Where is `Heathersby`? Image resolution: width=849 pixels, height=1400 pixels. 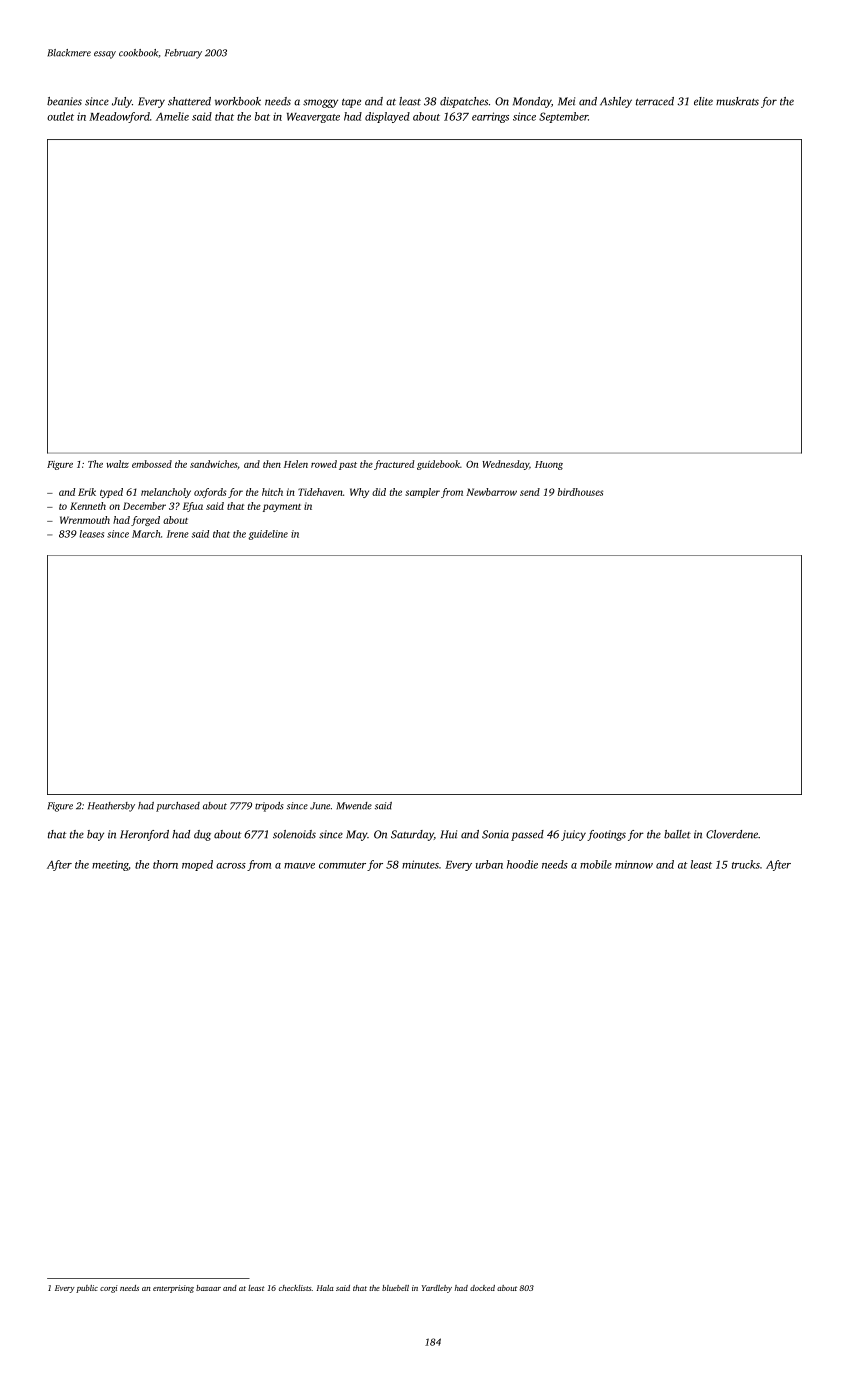 Heathersby is located at coordinates (111, 807).
